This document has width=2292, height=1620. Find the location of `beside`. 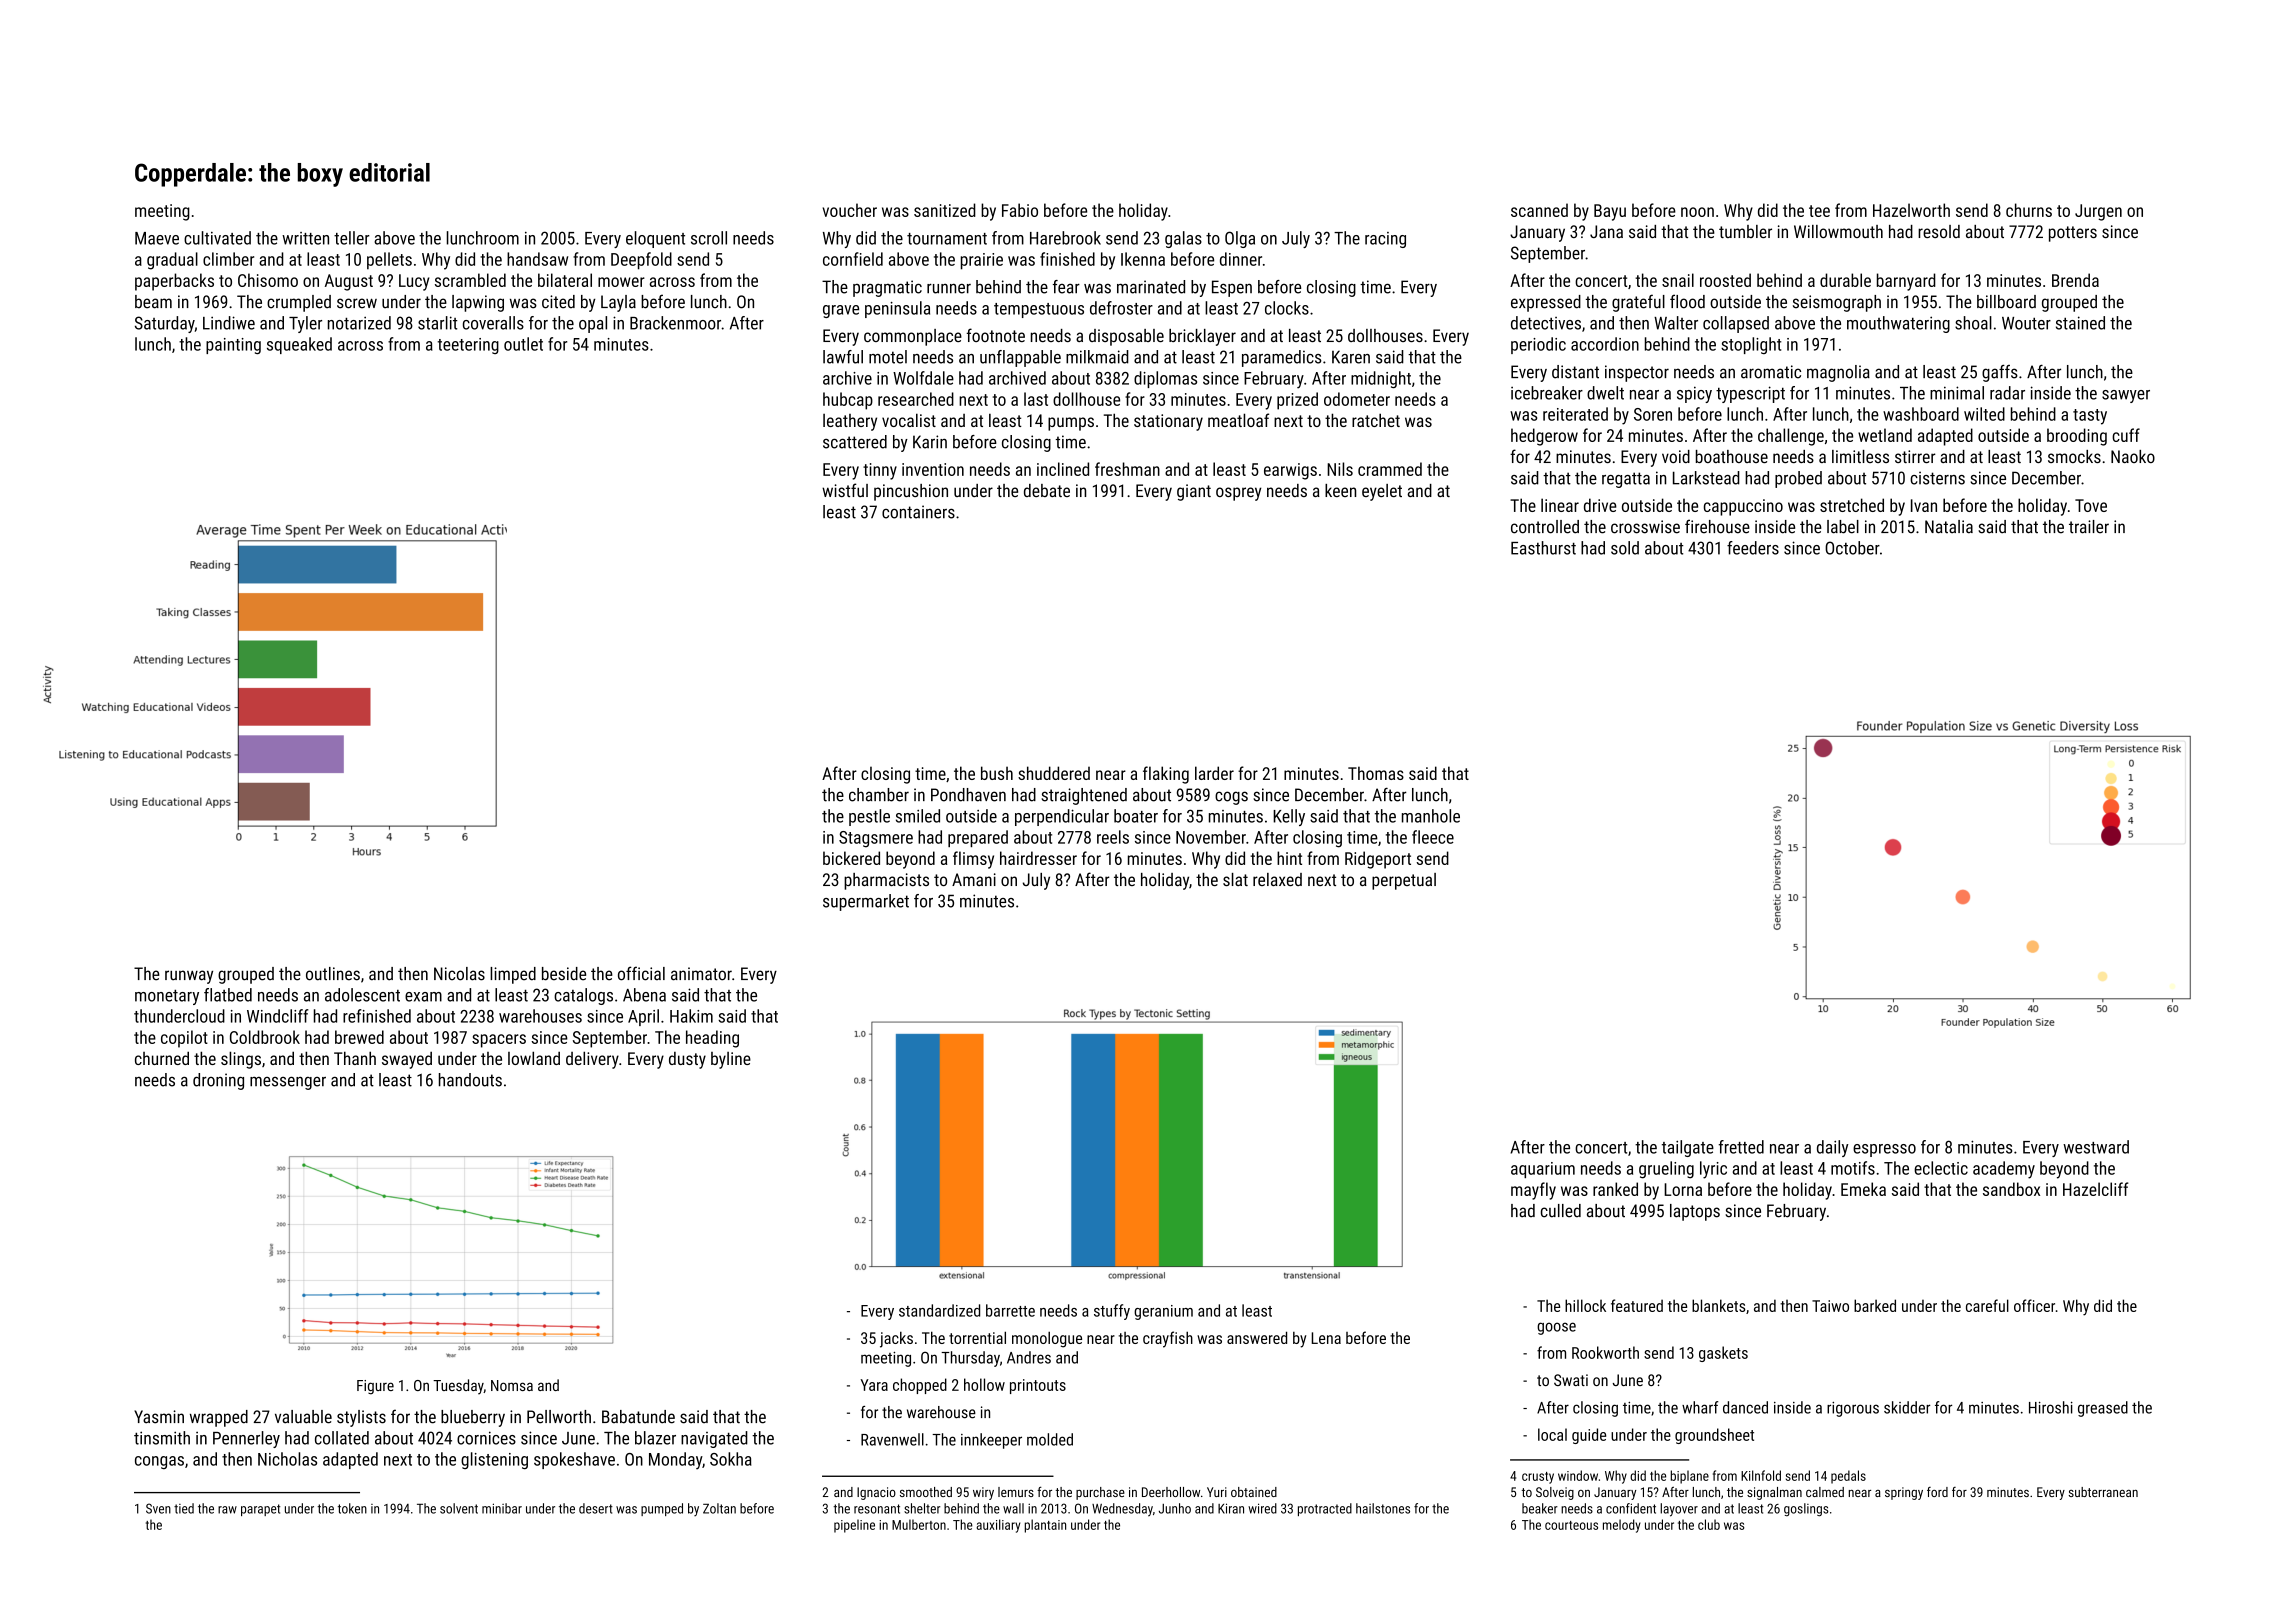

beside is located at coordinates (564, 974).
